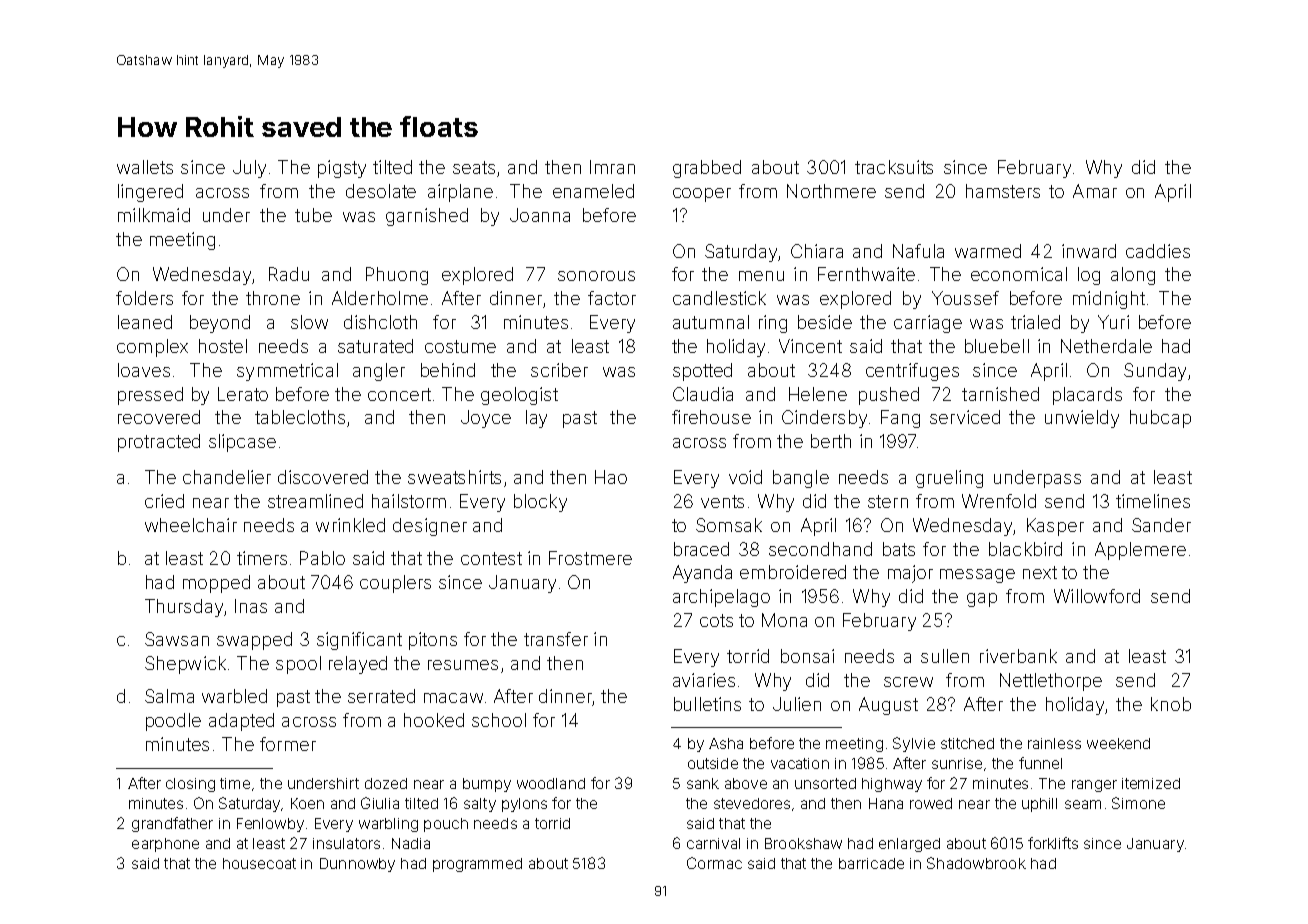  Describe the element at coordinates (154, 215) in the page. I see `milkmaid` at that location.
